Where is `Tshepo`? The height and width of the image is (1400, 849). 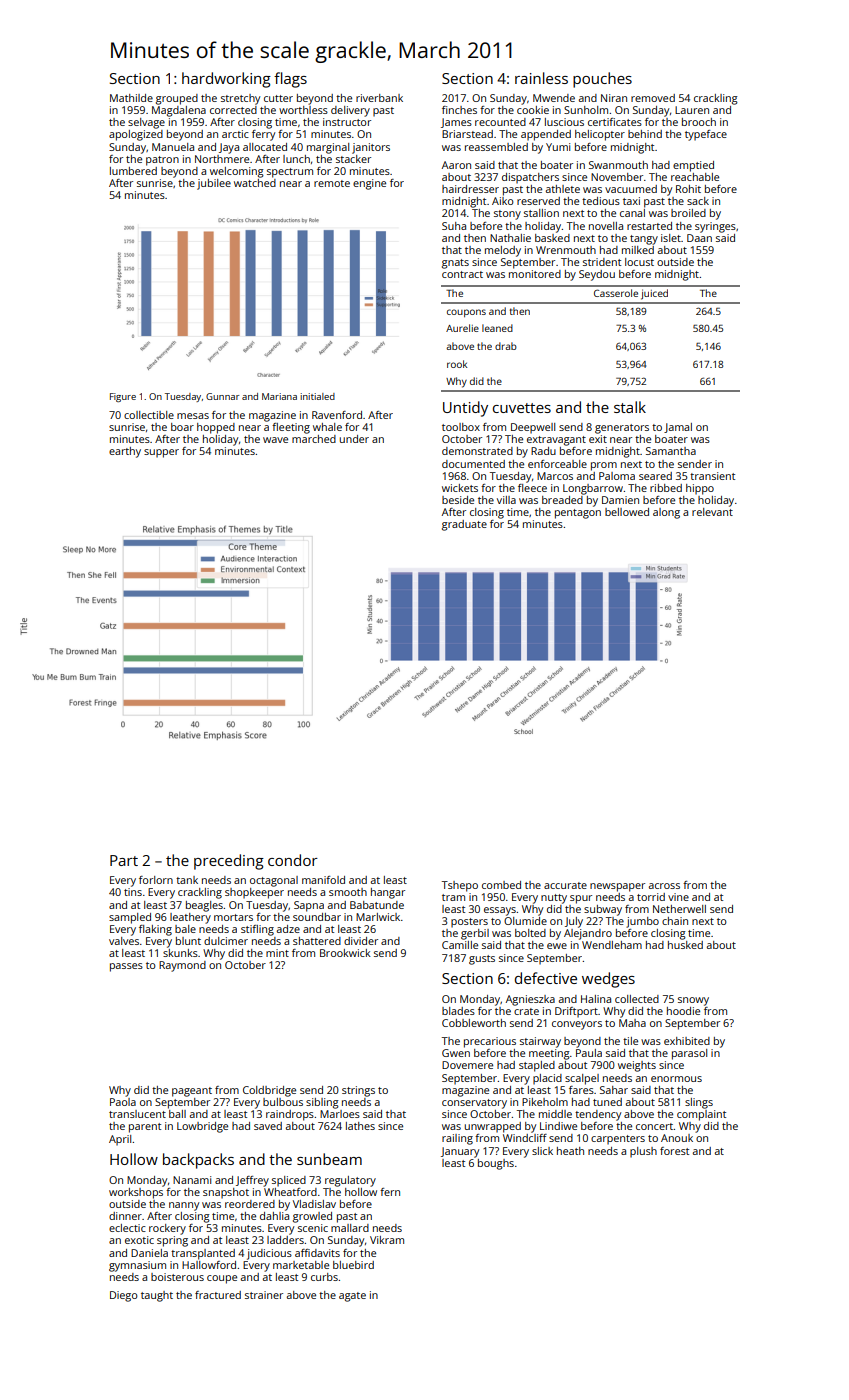 Tshepo is located at coordinates (460, 886).
